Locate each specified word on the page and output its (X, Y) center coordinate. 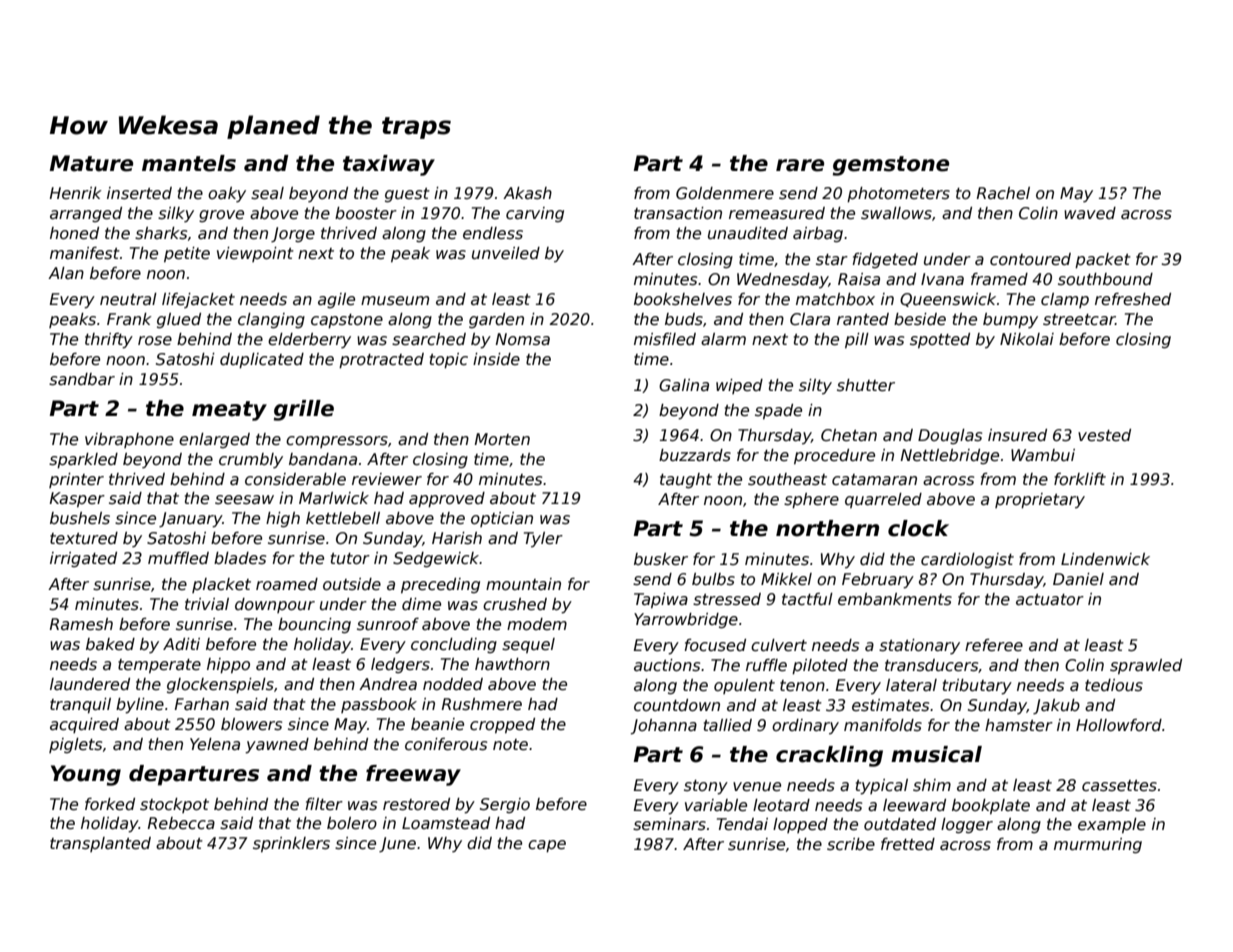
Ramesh (81, 624)
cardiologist (967, 560)
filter (324, 804)
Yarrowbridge (686, 620)
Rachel (1003, 193)
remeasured (777, 213)
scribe (851, 844)
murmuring (1098, 845)
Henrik (76, 193)
